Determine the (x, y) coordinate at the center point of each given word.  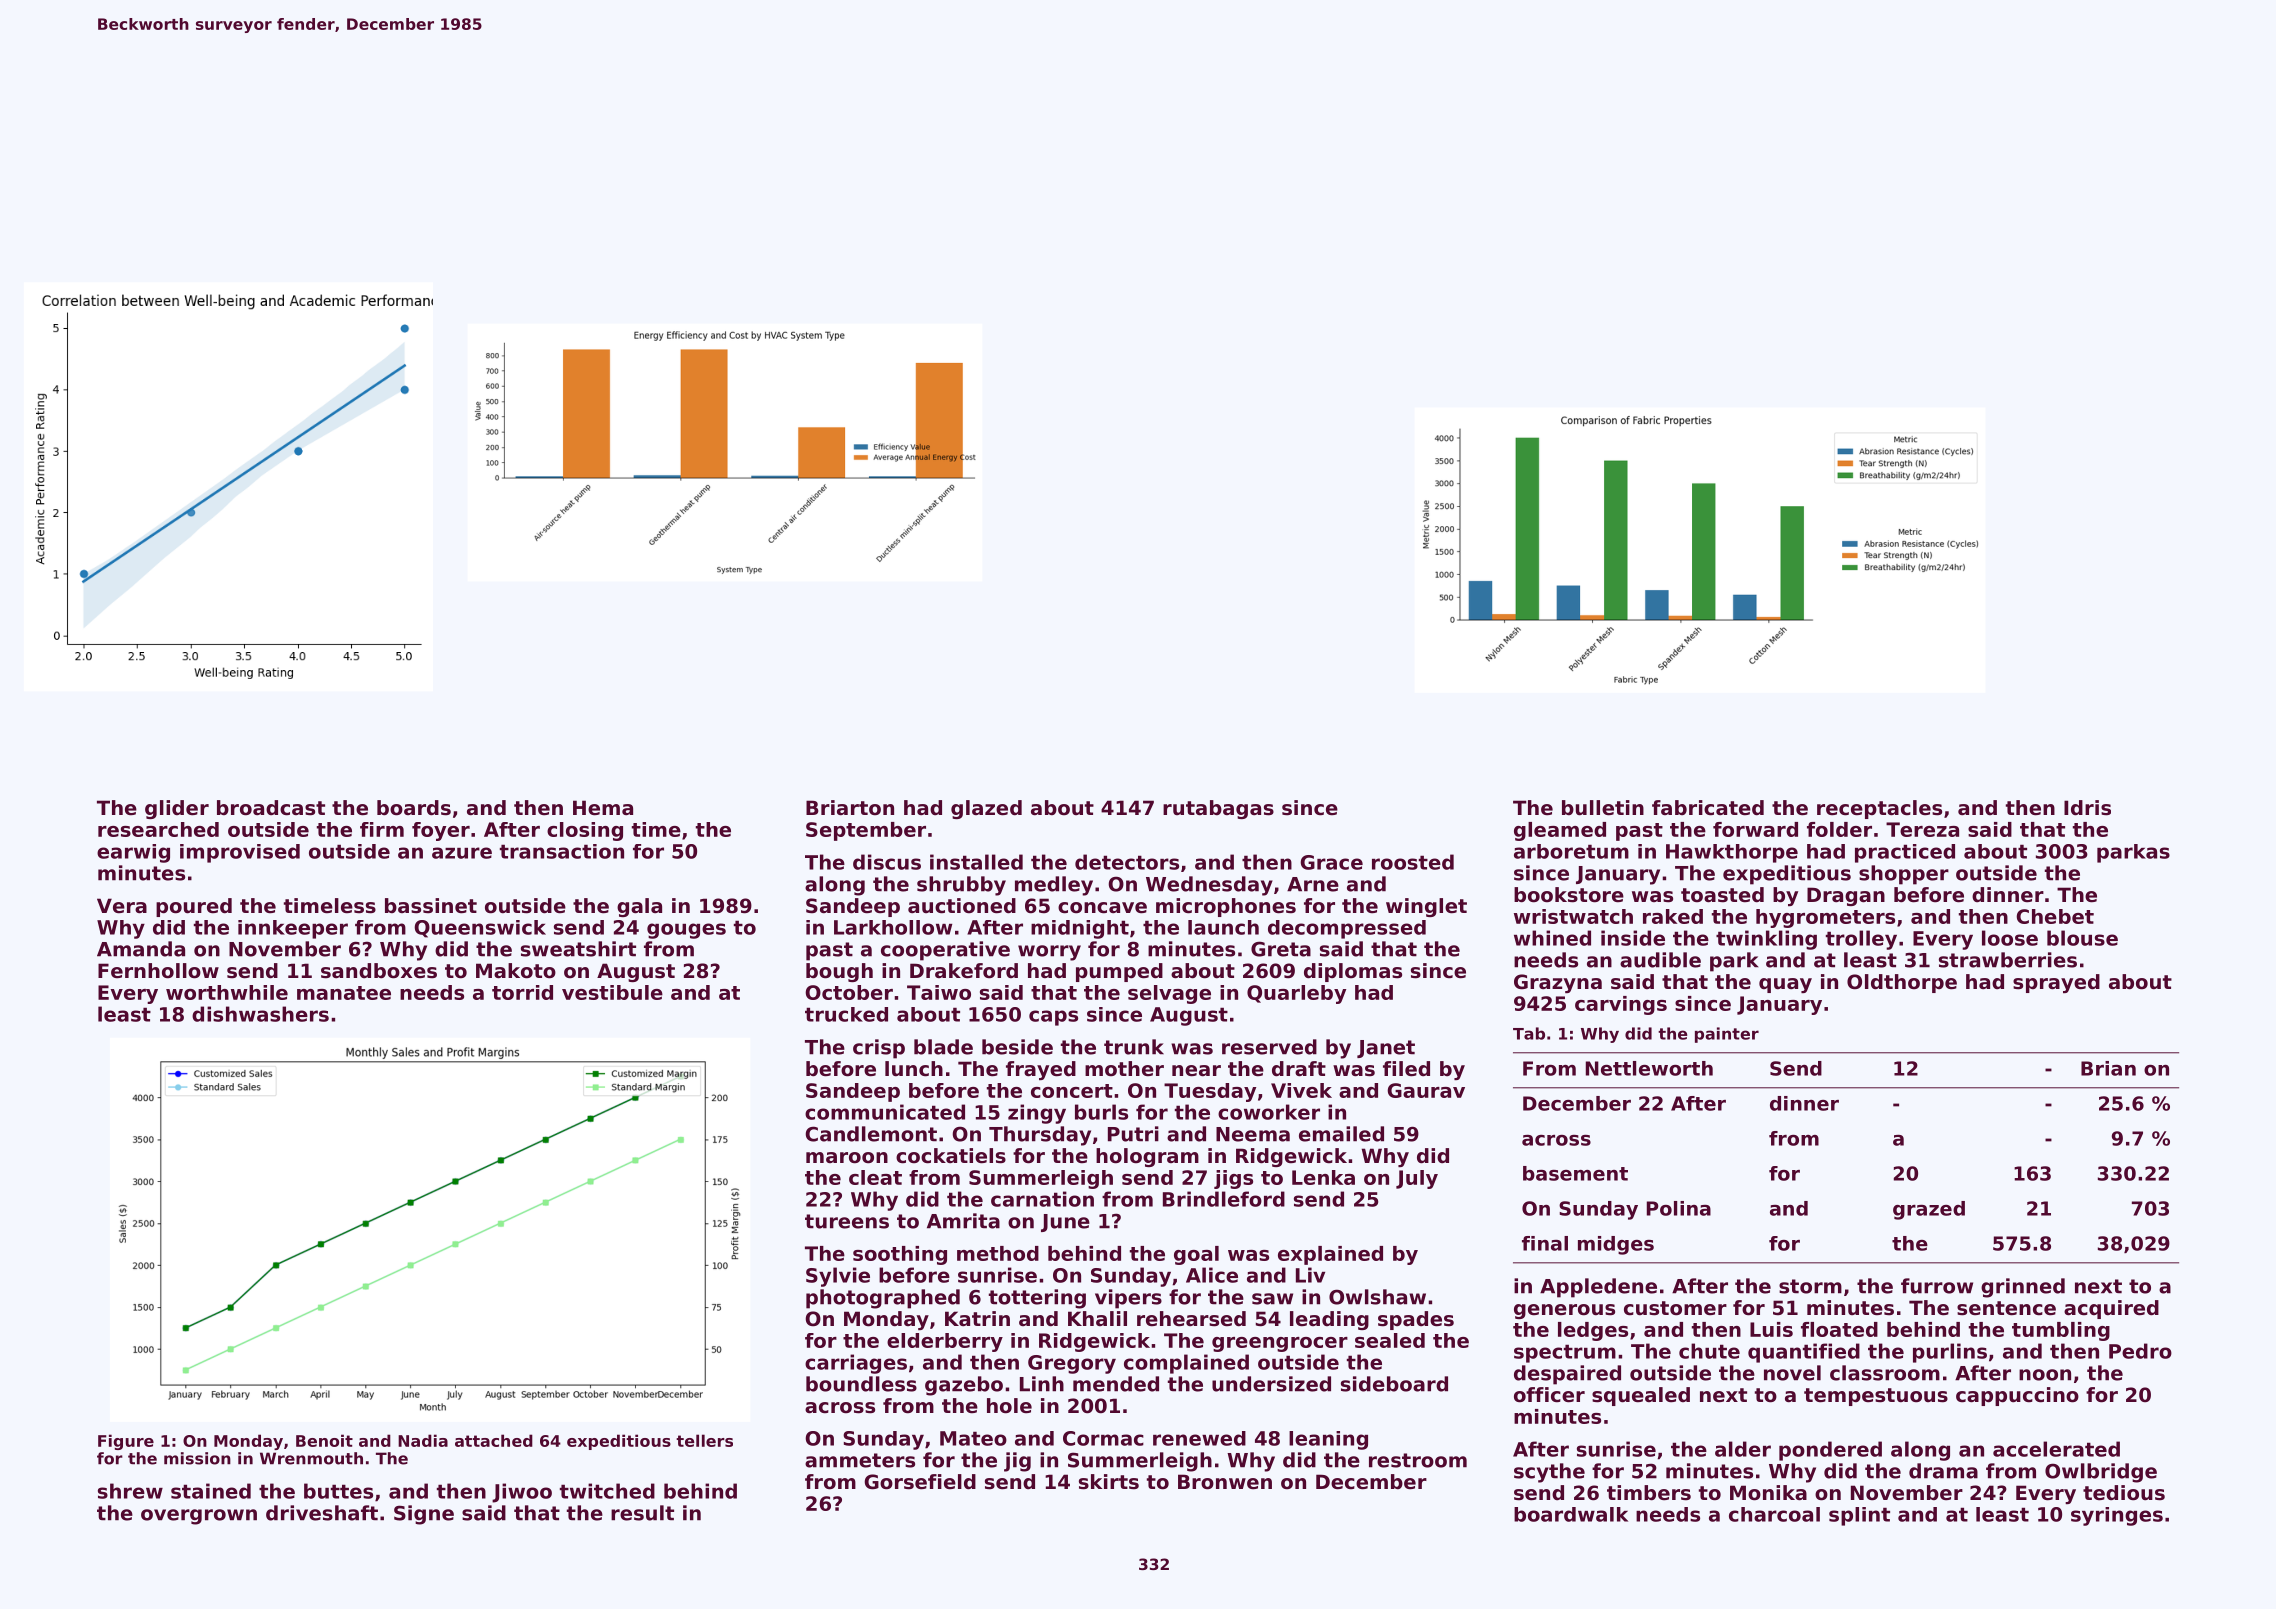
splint (1859, 1516)
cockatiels (951, 1156)
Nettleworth (1649, 1068)
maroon (847, 1158)
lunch (914, 1069)
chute (1709, 1351)
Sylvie (838, 1277)
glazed (986, 809)
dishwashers (260, 1014)
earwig (133, 853)
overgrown (199, 1517)
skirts (1109, 1482)
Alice (1212, 1275)
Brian (2108, 1068)
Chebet (2055, 916)
